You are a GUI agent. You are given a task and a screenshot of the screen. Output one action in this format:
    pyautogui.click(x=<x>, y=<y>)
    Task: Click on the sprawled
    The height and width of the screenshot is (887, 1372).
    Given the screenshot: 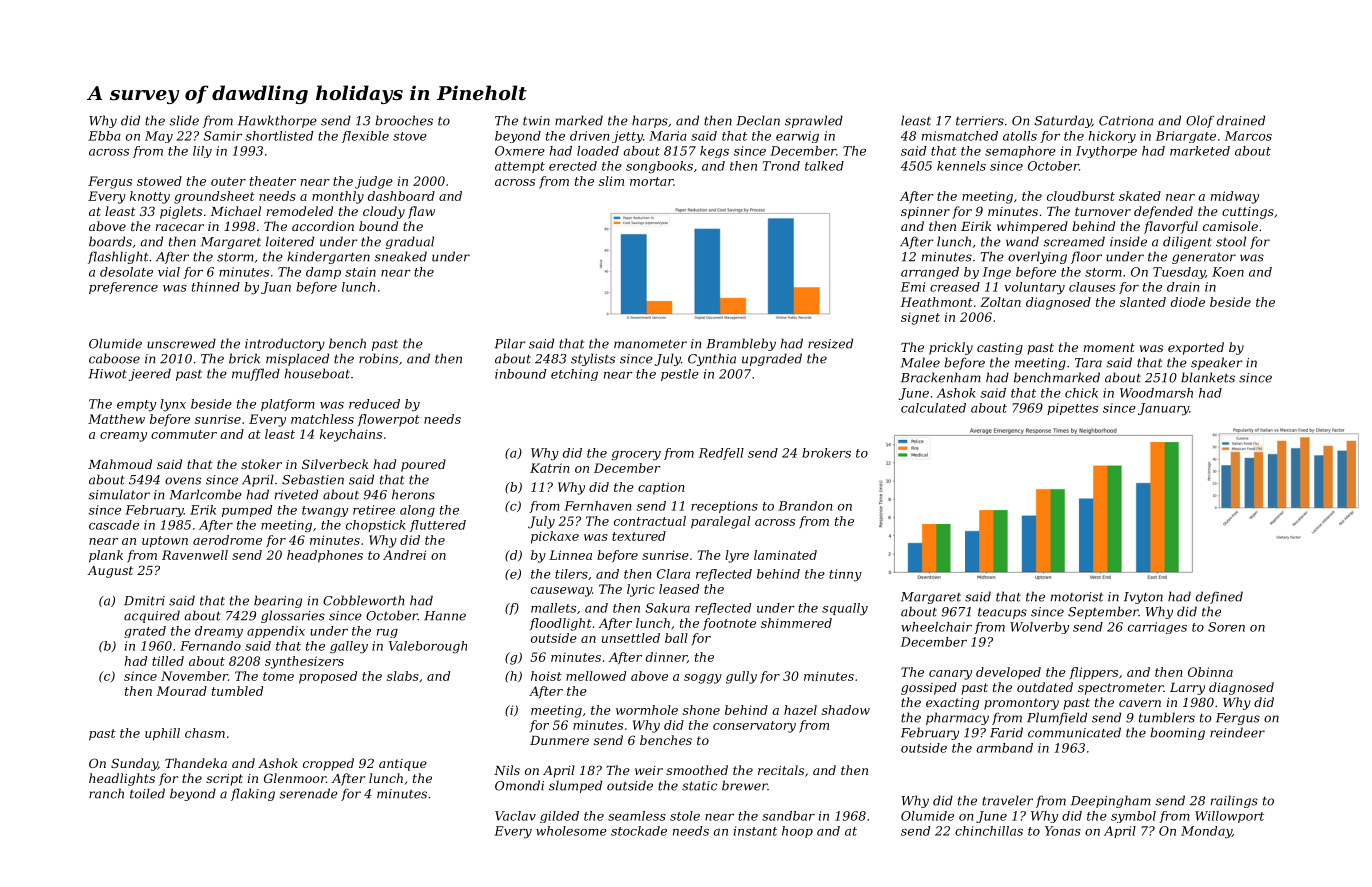 What is the action you would take?
    pyautogui.click(x=814, y=121)
